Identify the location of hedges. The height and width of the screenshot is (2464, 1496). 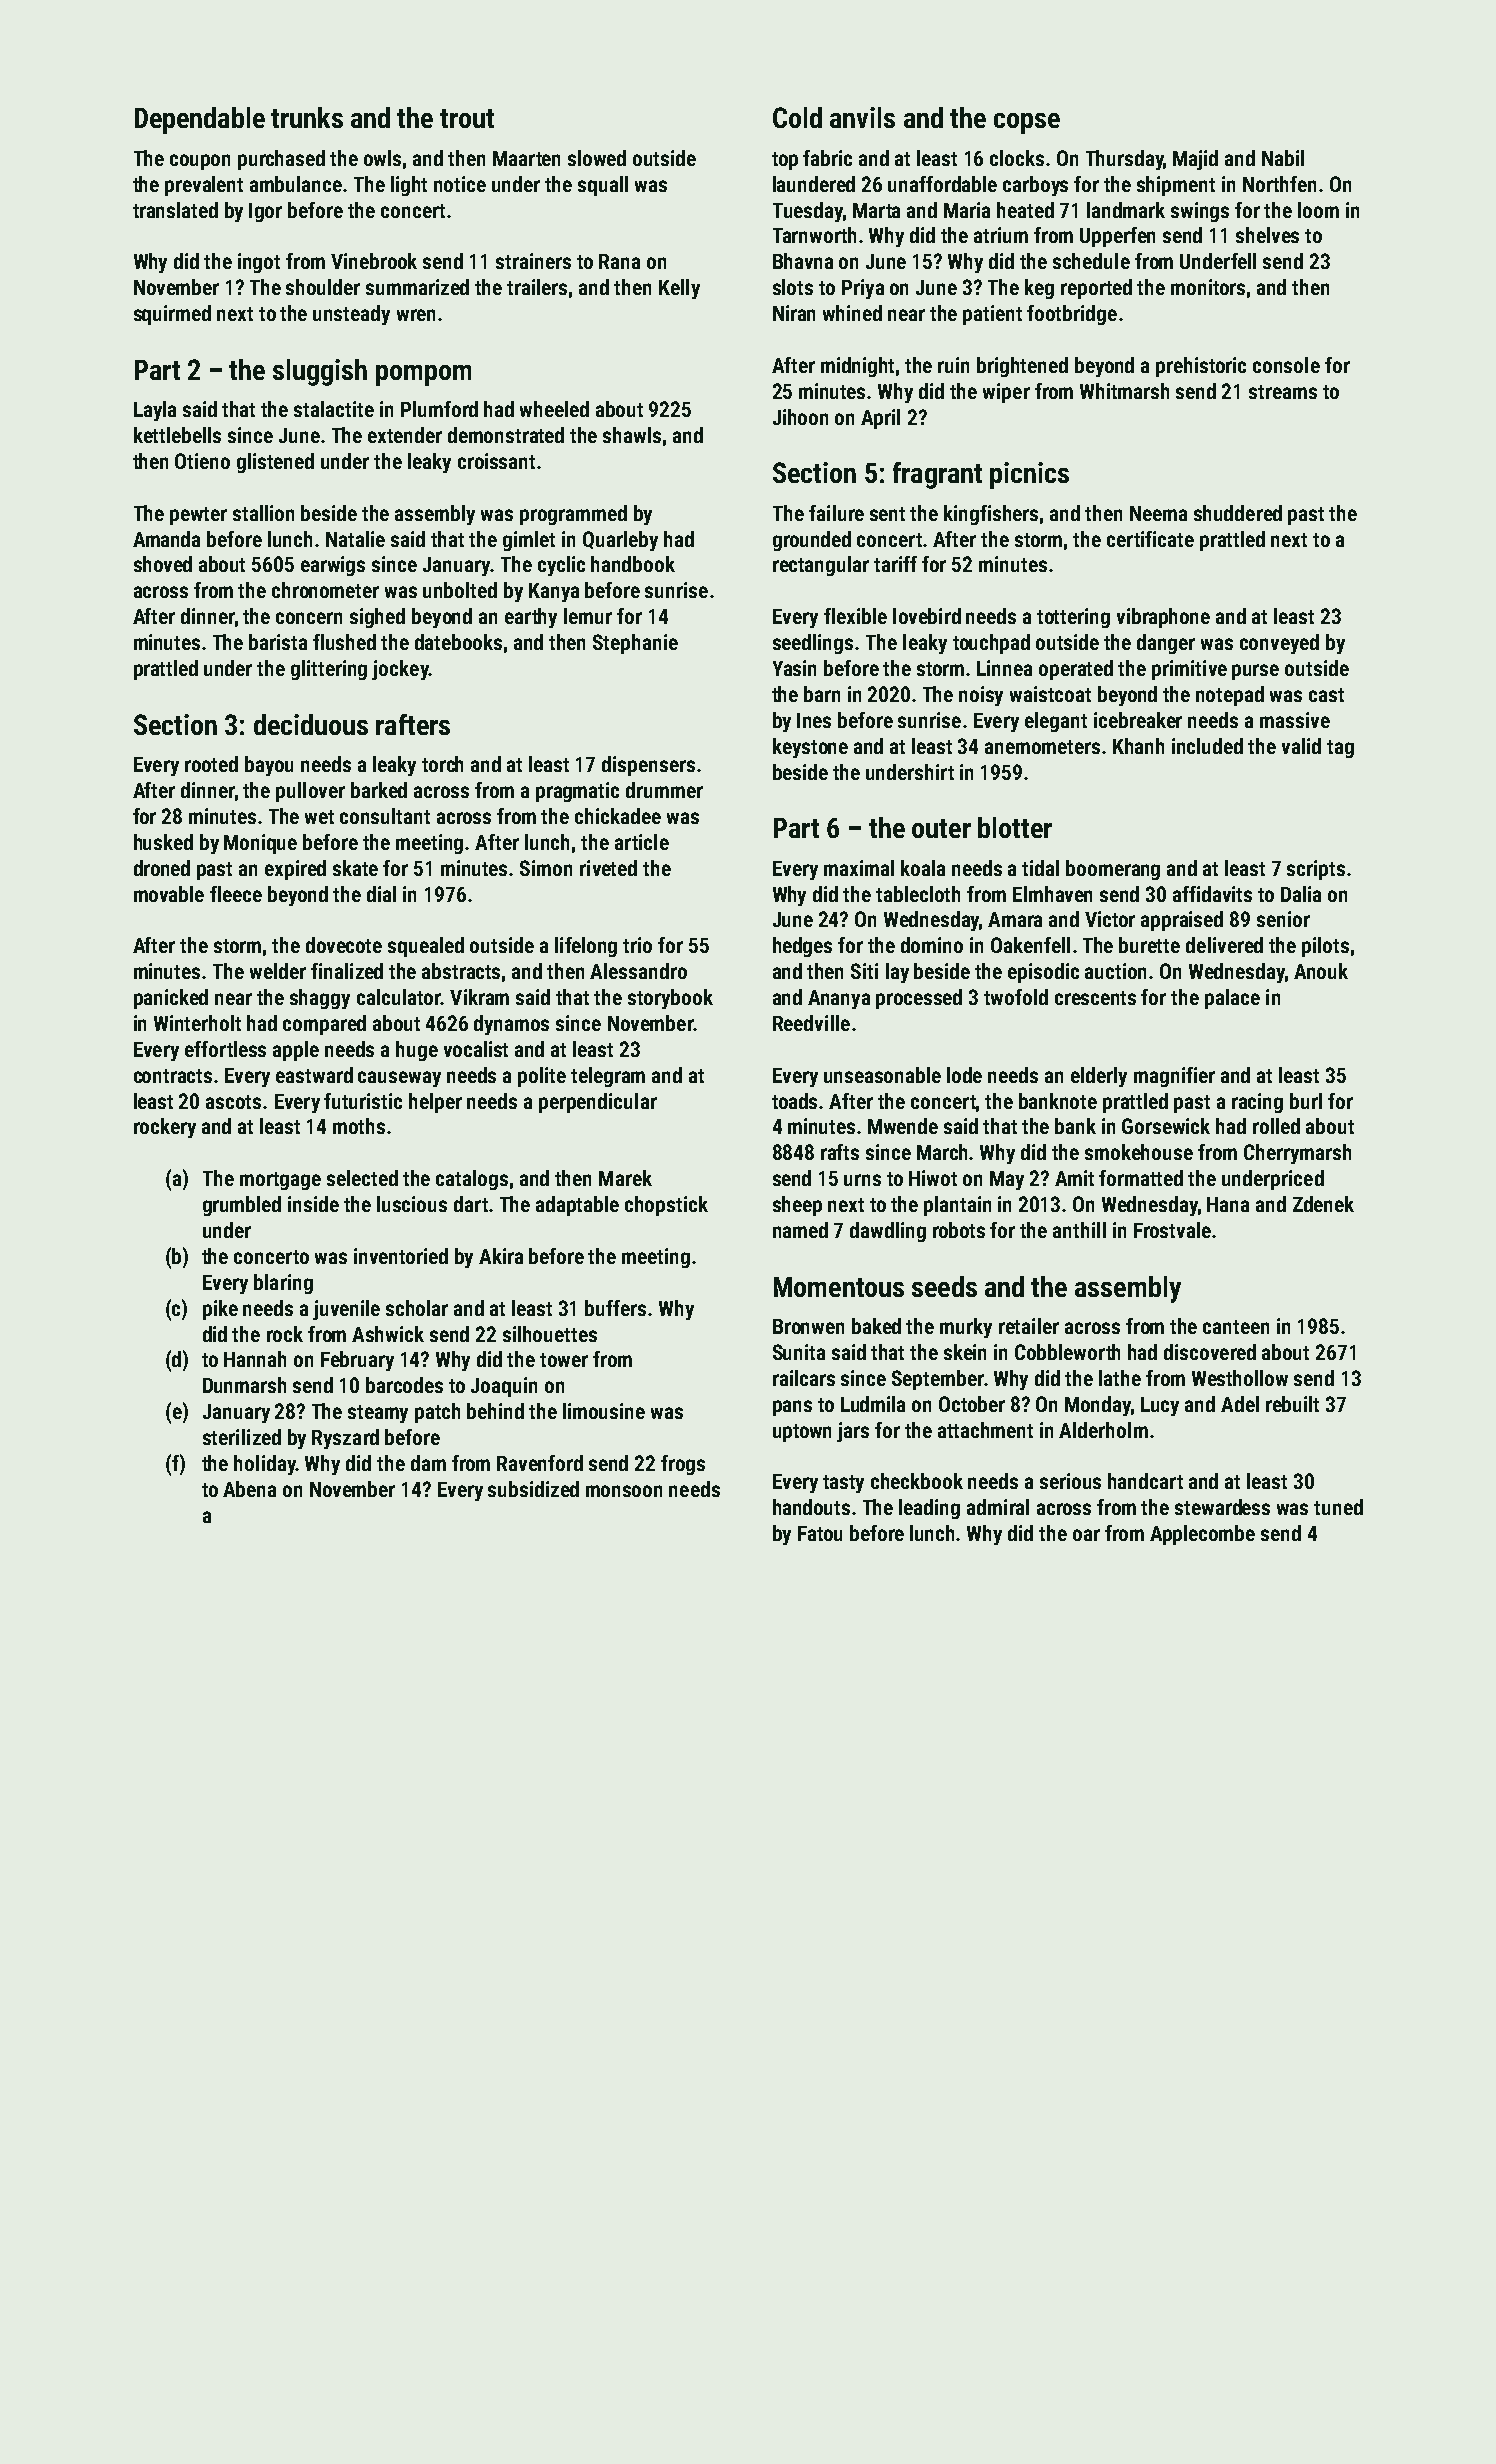
(802, 947).
